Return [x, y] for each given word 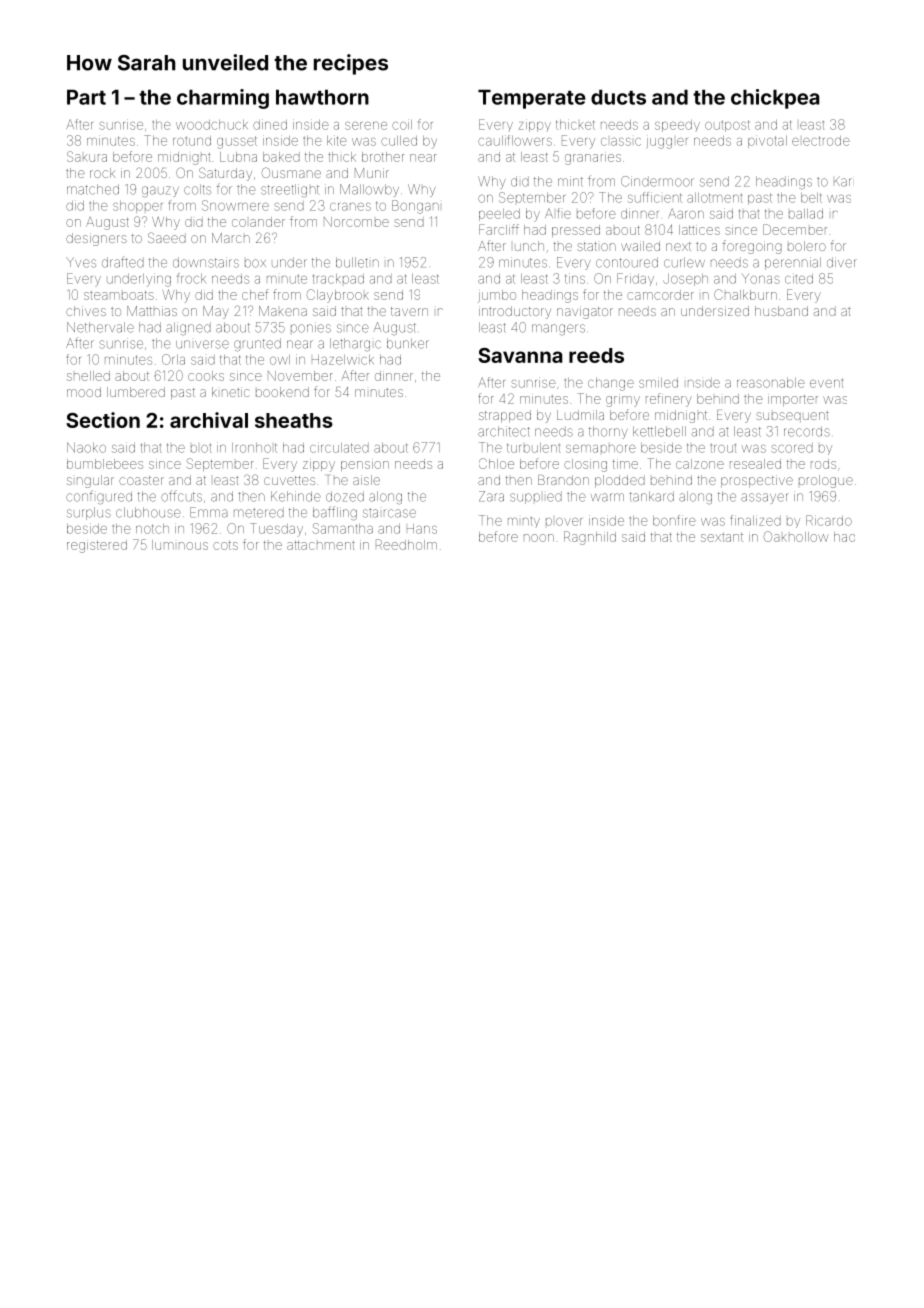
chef [255, 294]
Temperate [532, 99]
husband [781, 311]
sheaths [294, 420]
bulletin [357, 262]
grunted [257, 345]
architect [504, 431]
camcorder [660, 295]
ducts [618, 97]
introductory [515, 312]
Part [86, 97]
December [795, 229]
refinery [669, 400]
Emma [208, 512]
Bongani [415, 207]
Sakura [87, 156]
